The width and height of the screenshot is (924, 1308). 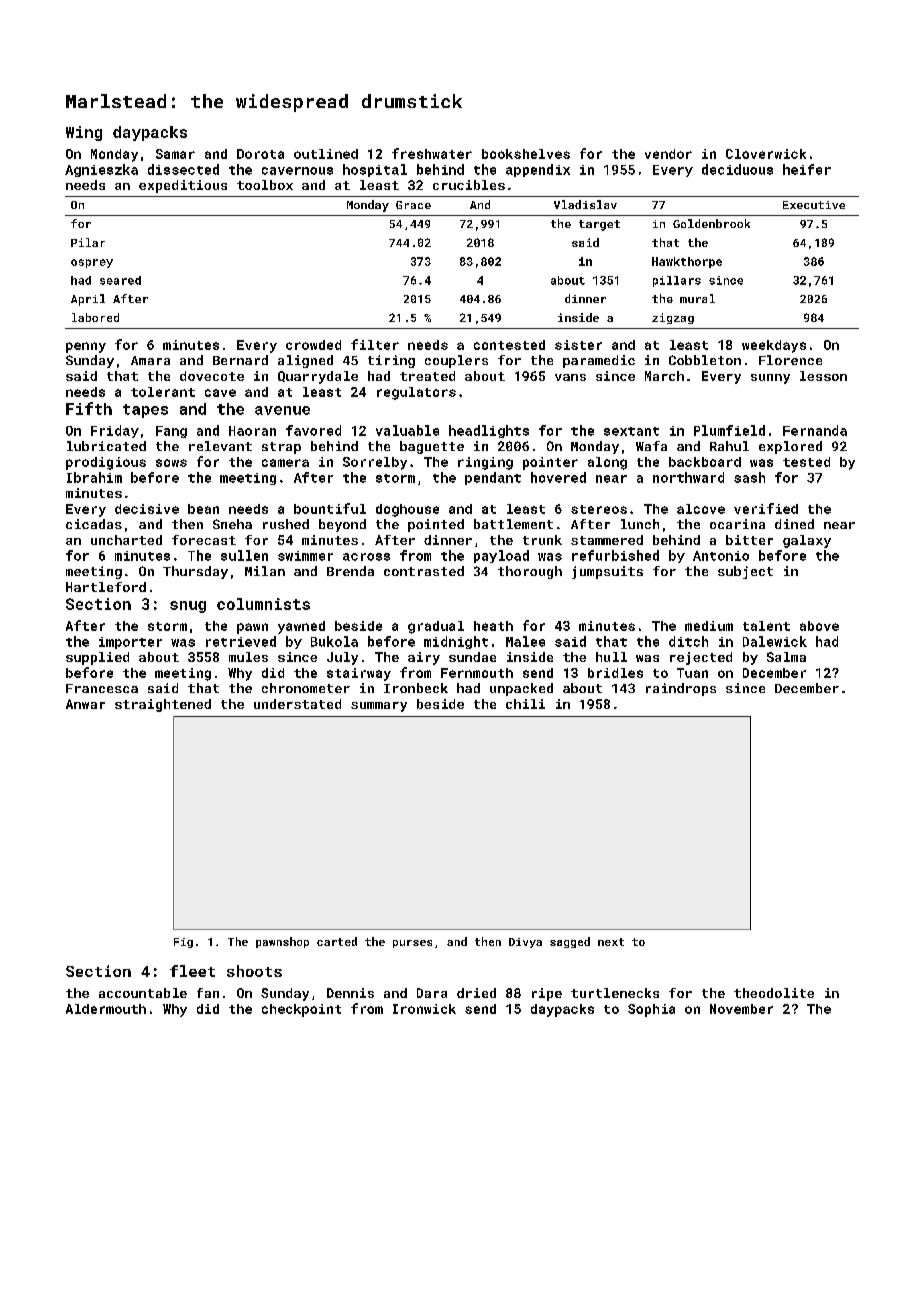 What do you see at coordinates (297, 704) in the screenshot?
I see `understated` at bounding box center [297, 704].
